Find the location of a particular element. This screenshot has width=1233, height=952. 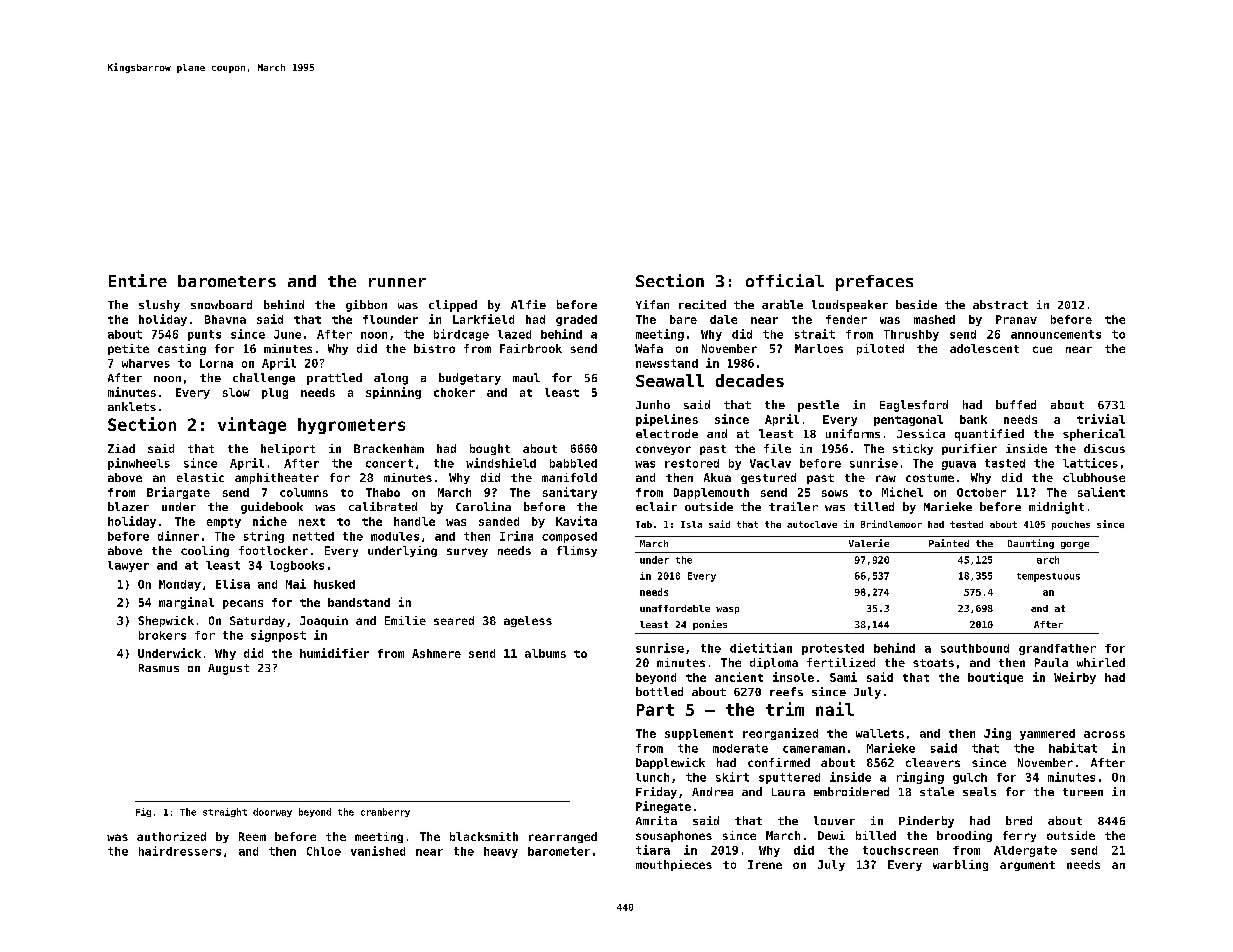

petite is located at coordinates (128, 349).
